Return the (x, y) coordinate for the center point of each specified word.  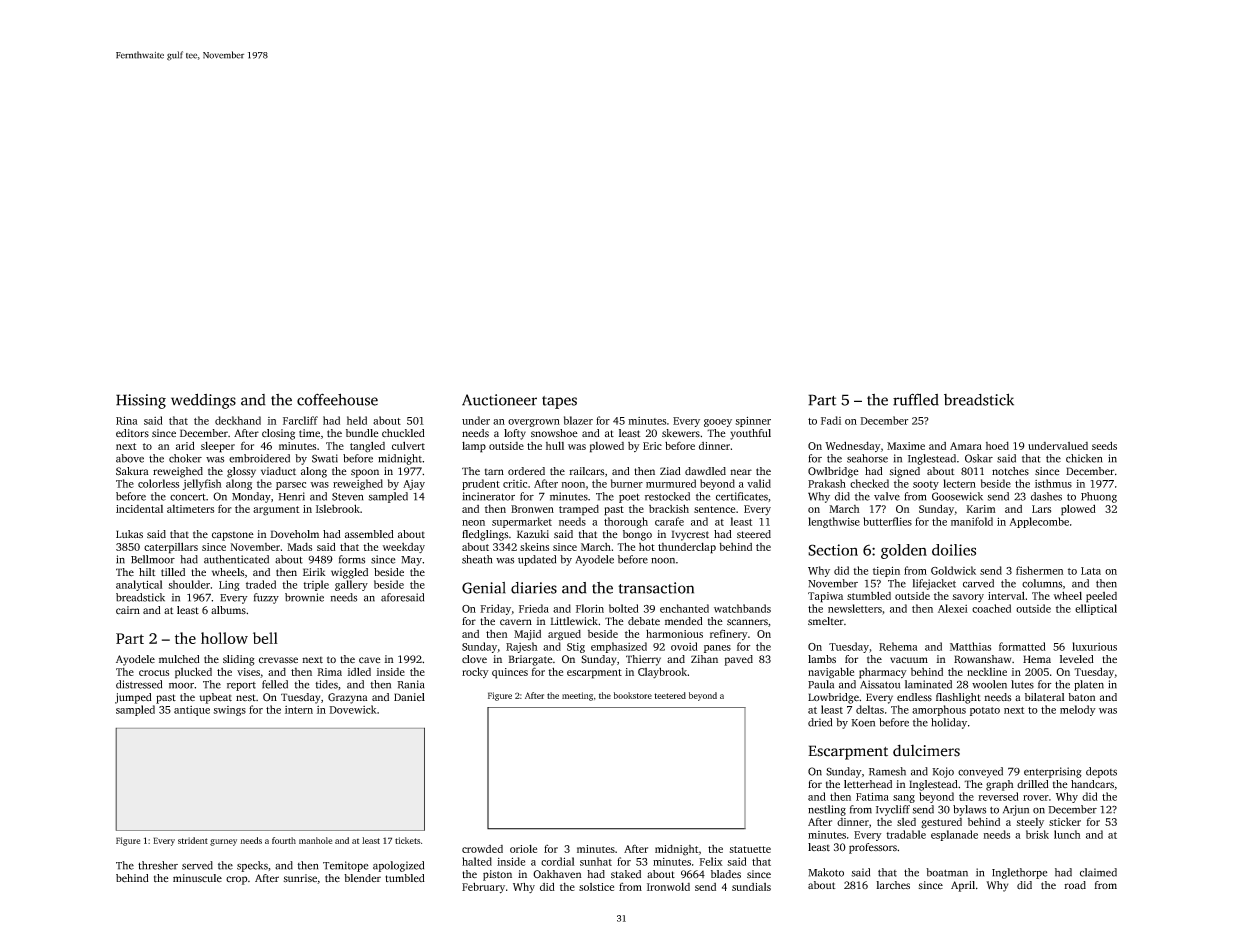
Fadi (831, 420)
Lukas (129, 534)
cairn (128, 610)
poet (629, 498)
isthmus (1053, 483)
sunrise (300, 878)
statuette (750, 849)
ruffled (916, 399)
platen (1089, 685)
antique (192, 711)
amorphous (939, 710)
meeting (577, 696)
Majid (527, 635)
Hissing (141, 401)
